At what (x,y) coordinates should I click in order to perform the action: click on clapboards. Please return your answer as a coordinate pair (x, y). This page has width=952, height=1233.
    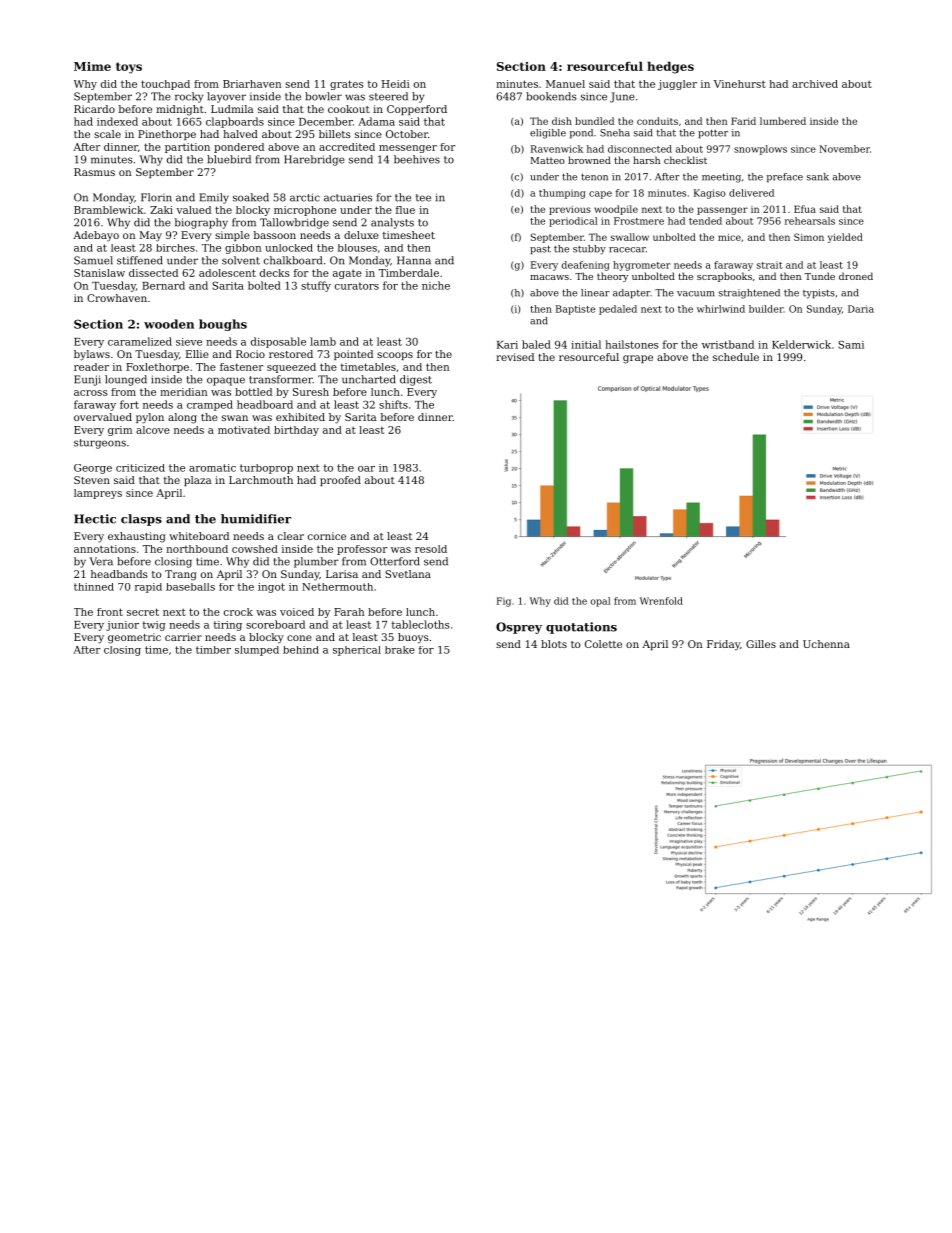
    Looking at the image, I should click on (235, 122).
